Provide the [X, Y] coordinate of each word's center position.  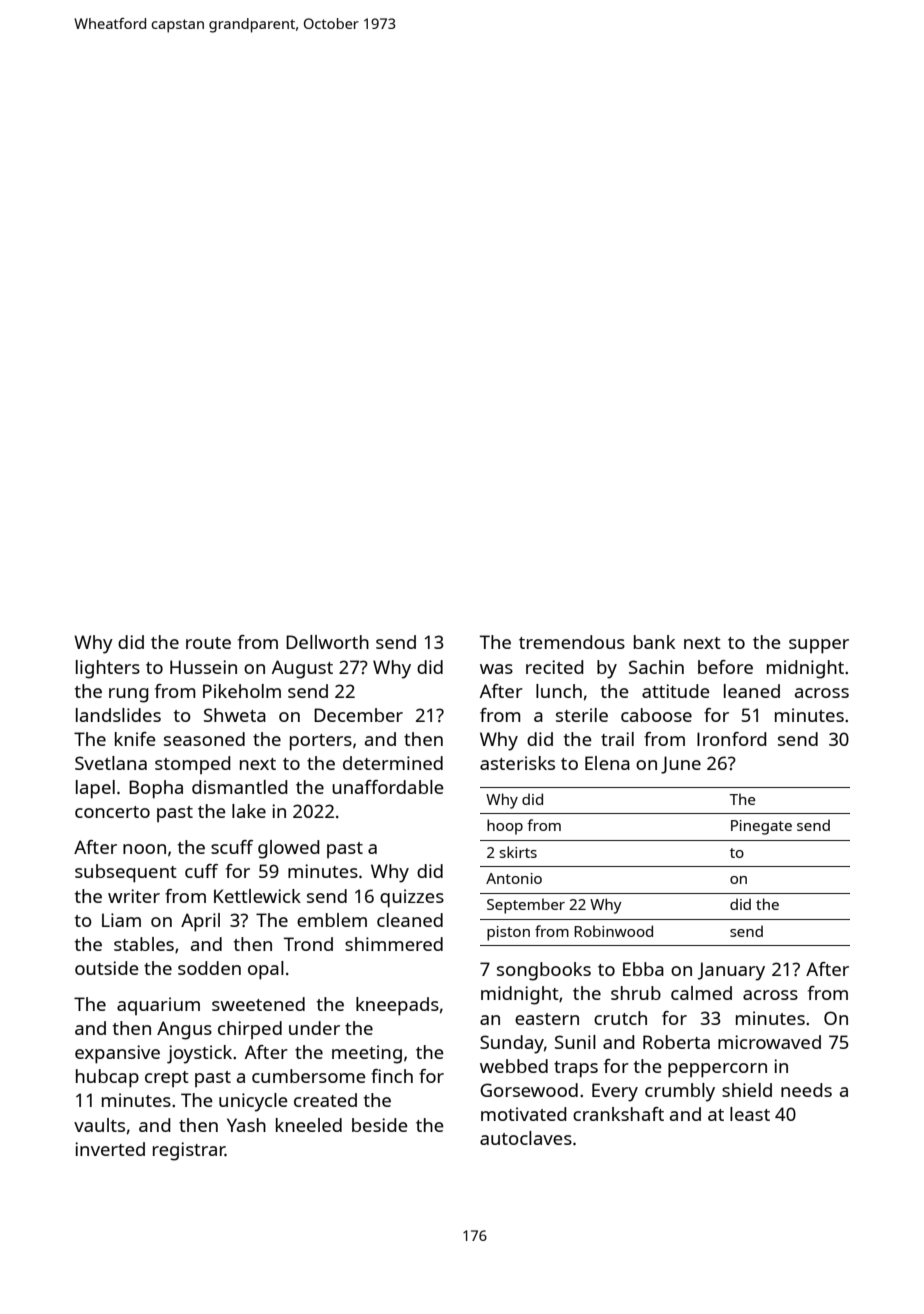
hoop [505, 827]
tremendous [572, 642]
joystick [199, 1054]
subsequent [126, 873]
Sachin [656, 667]
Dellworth [327, 642]
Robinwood [613, 931]
